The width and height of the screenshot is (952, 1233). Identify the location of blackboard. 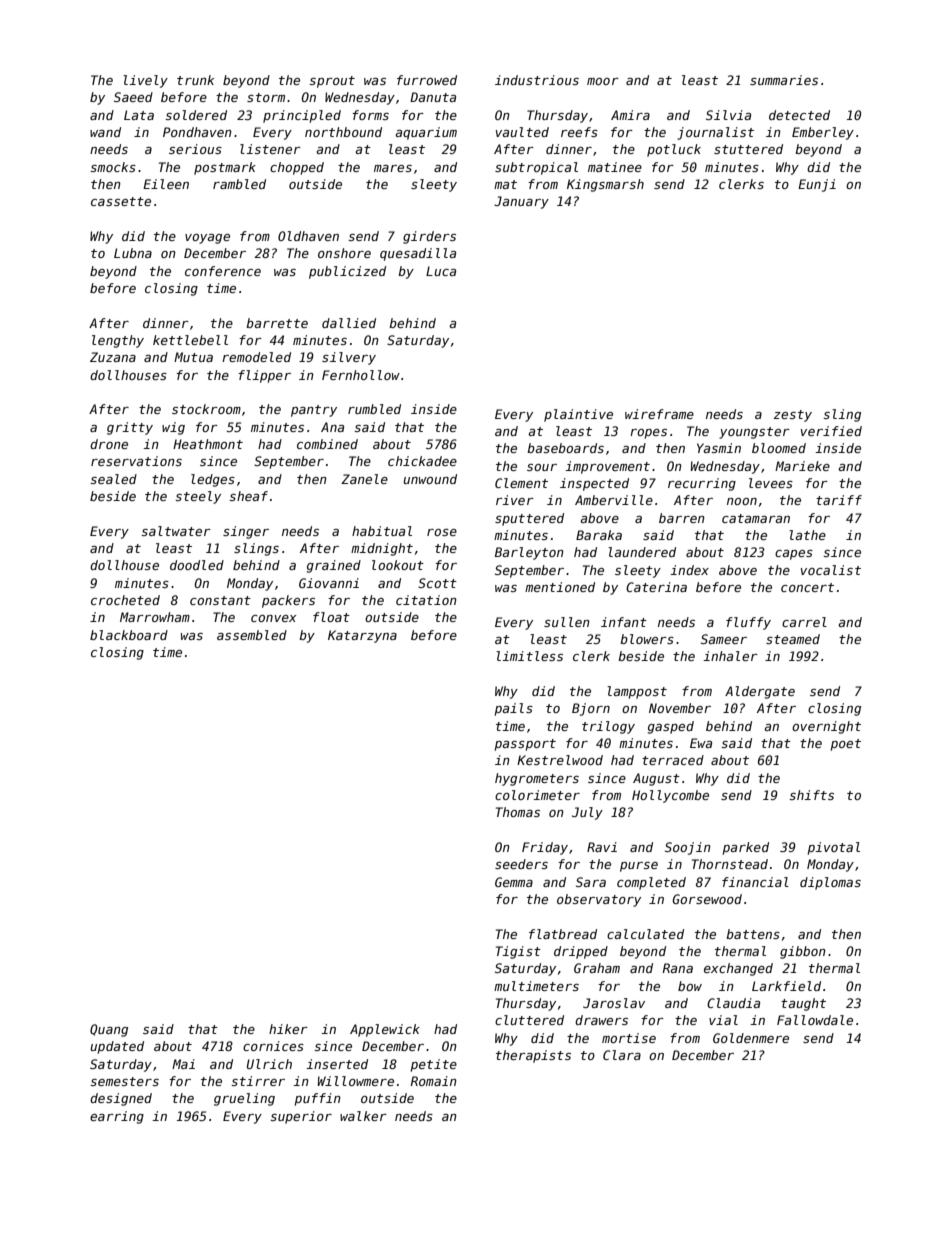
(129, 635).
